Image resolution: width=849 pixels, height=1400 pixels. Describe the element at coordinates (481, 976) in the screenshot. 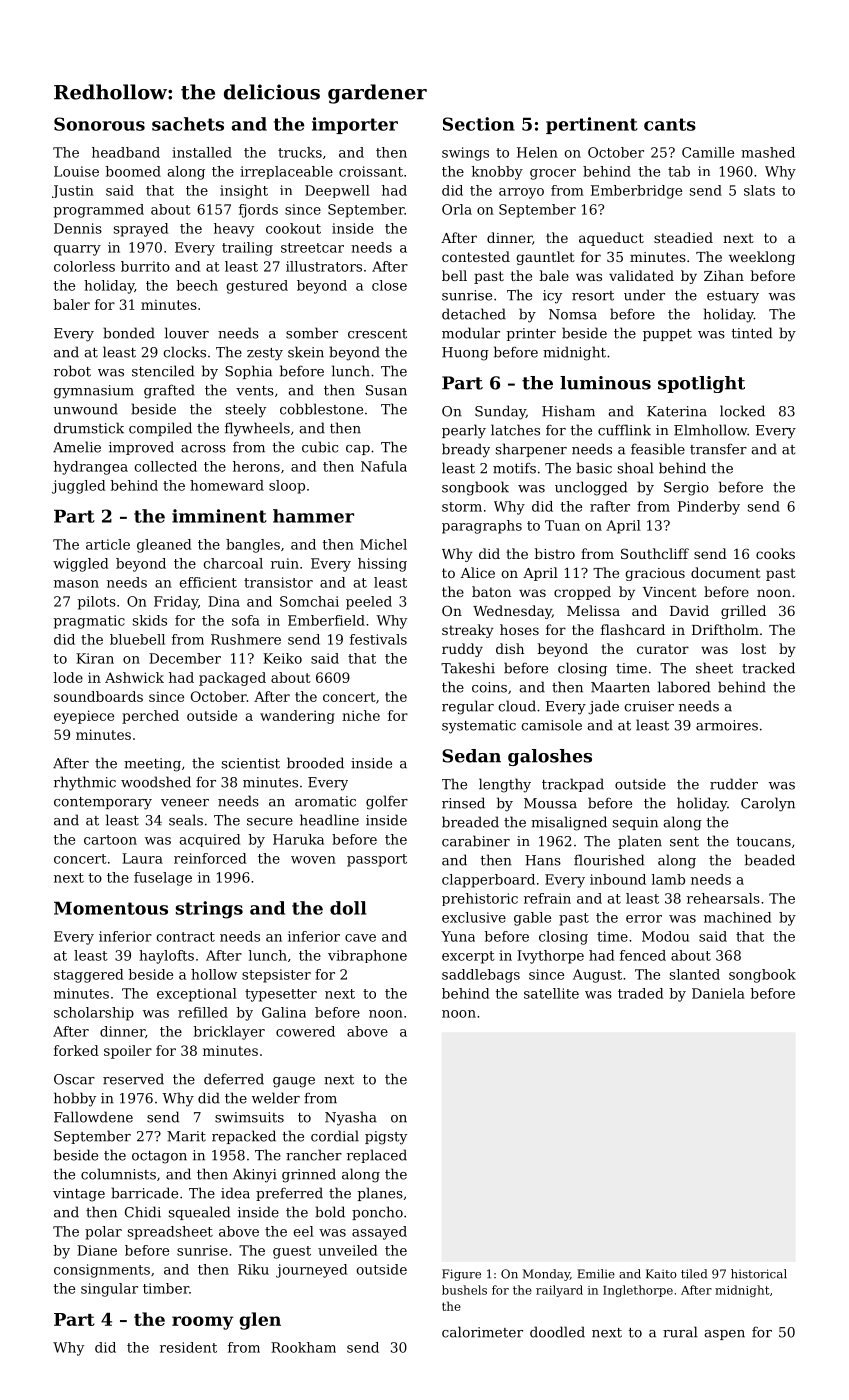

I see `saddlebags` at that location.
